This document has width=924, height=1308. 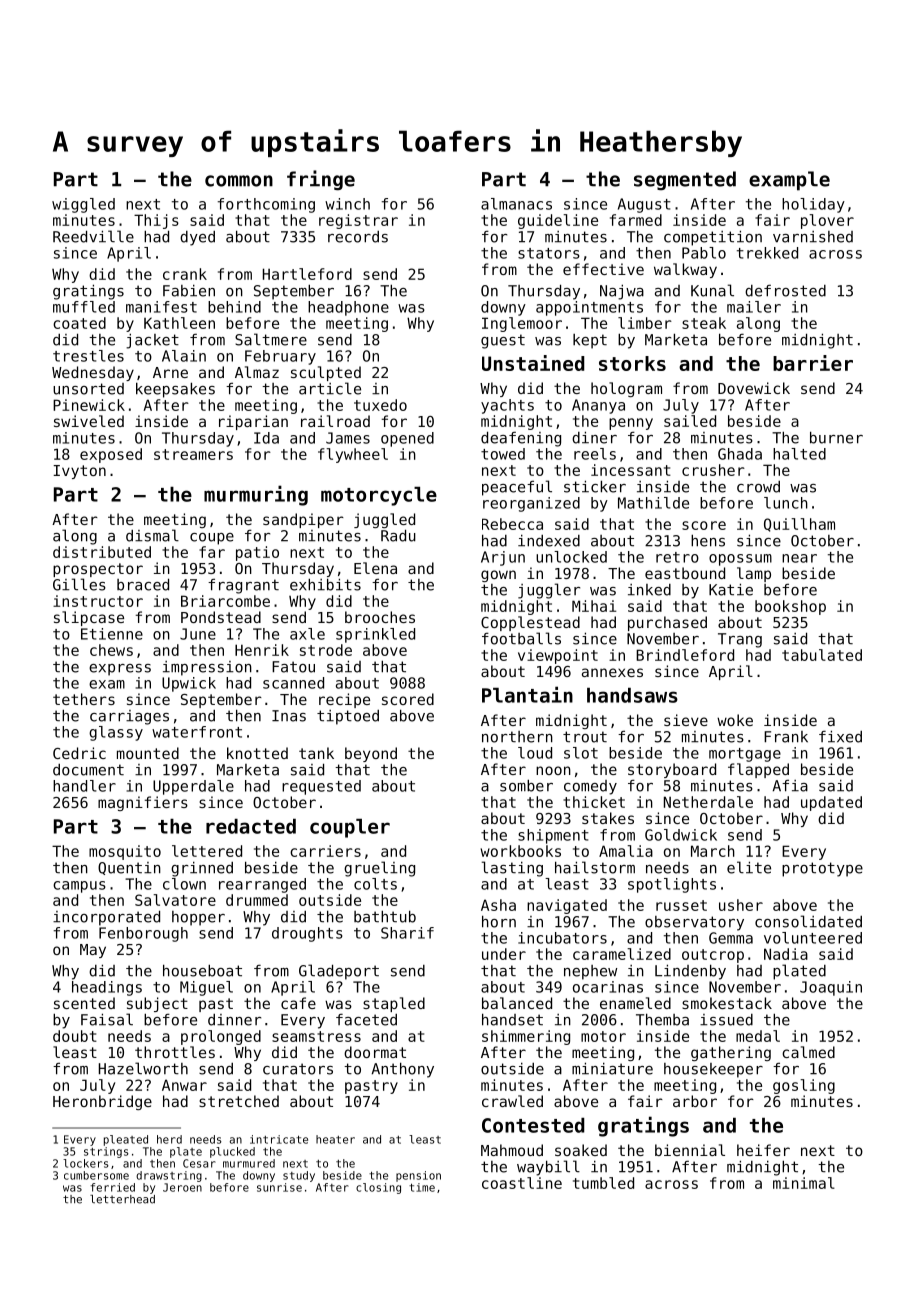 I want to click on barrier, so click(x=813, y=363).
